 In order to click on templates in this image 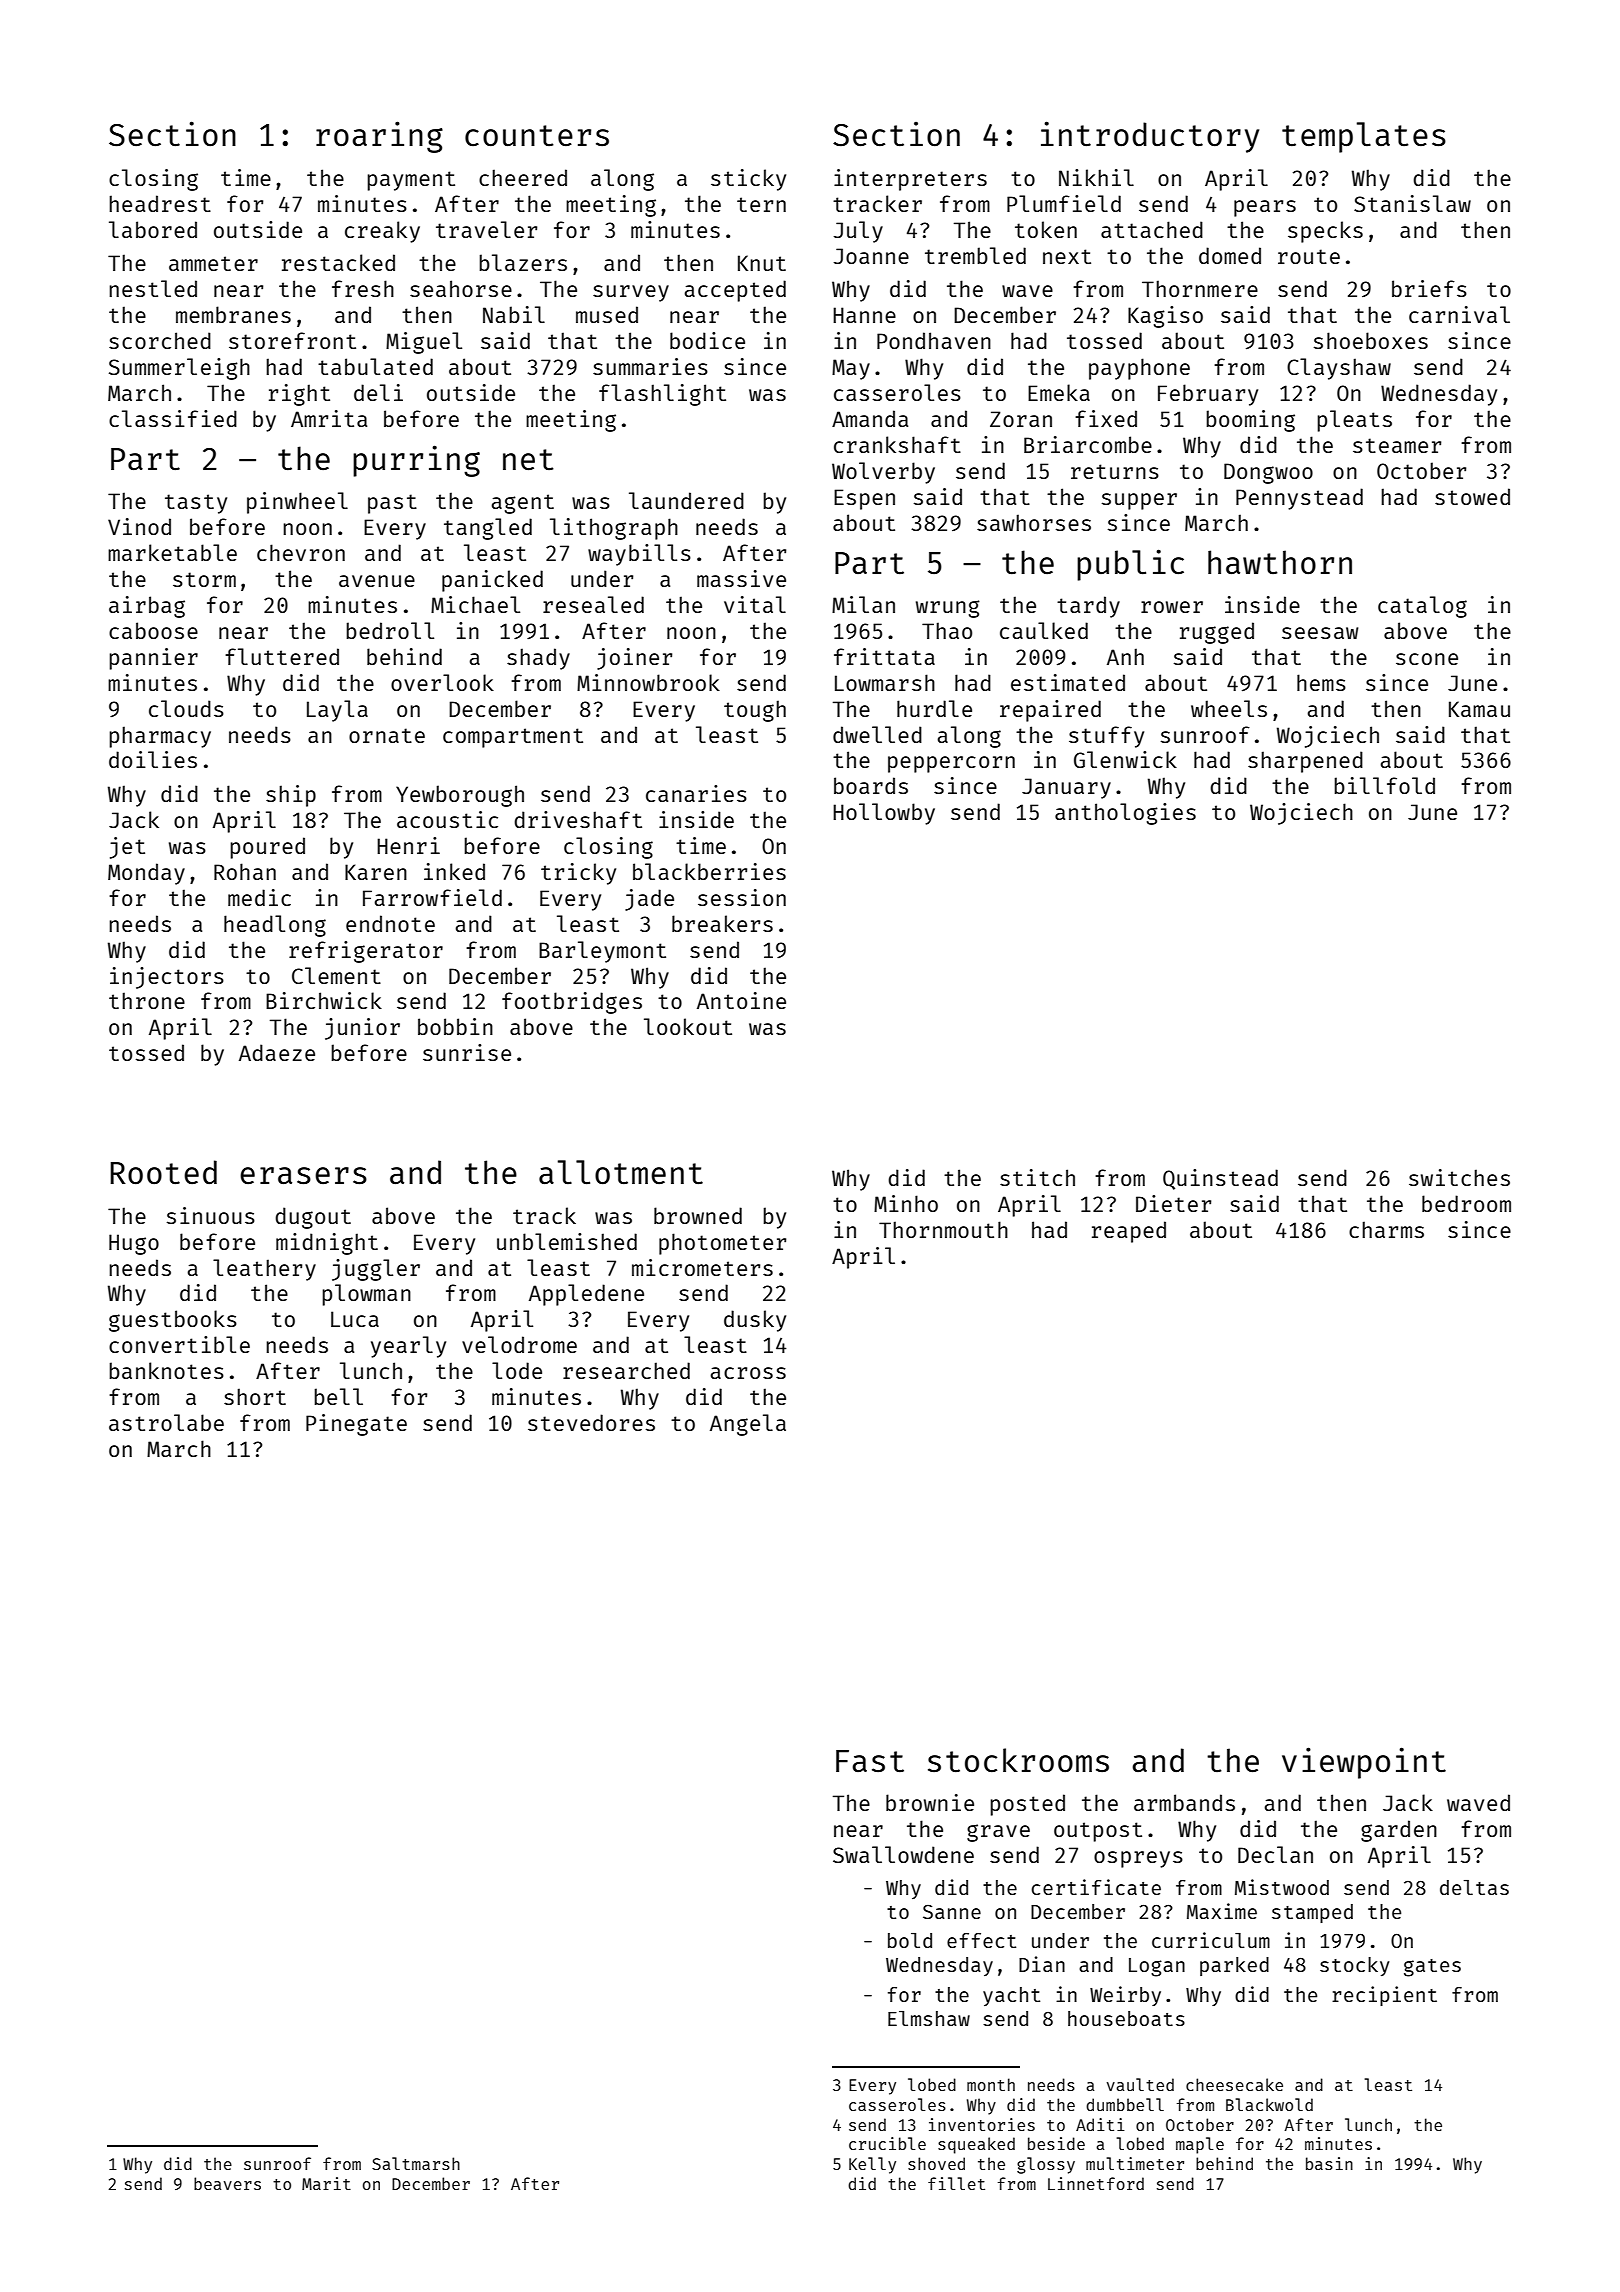, I will do `click(1364, 137)`.
